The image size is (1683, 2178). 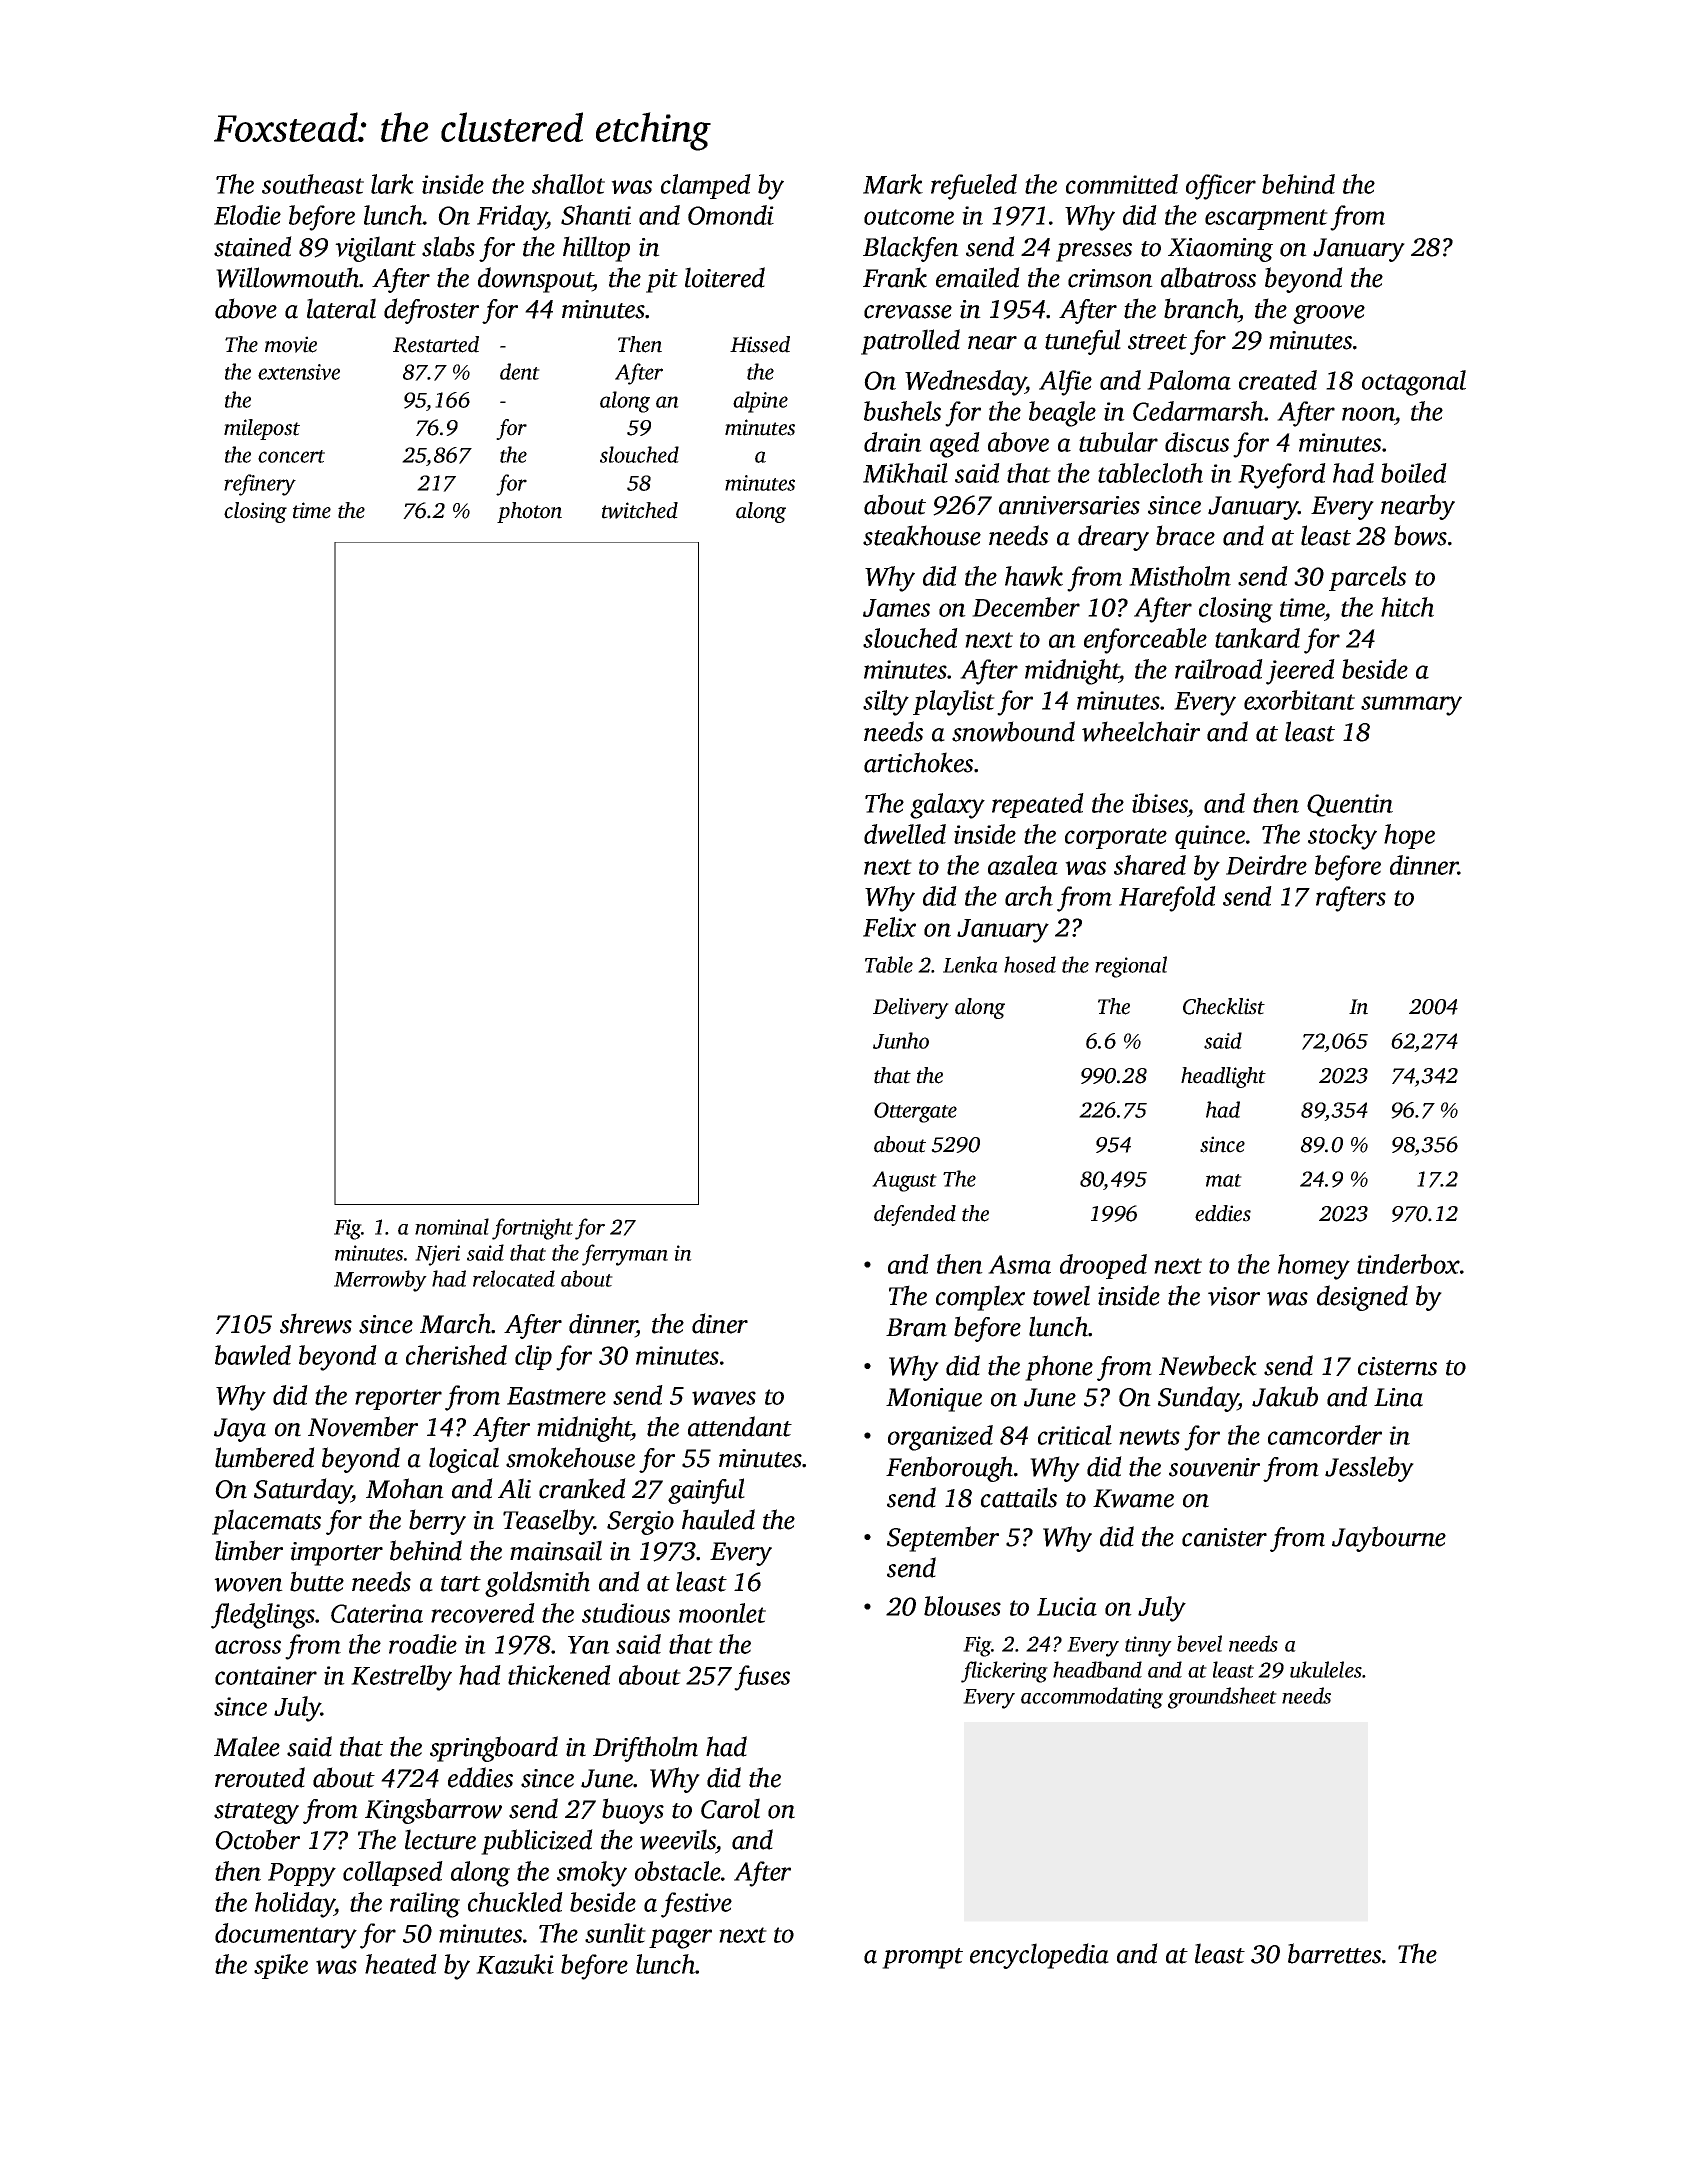 I want to click on spike, so click(x=281, y=1966).
